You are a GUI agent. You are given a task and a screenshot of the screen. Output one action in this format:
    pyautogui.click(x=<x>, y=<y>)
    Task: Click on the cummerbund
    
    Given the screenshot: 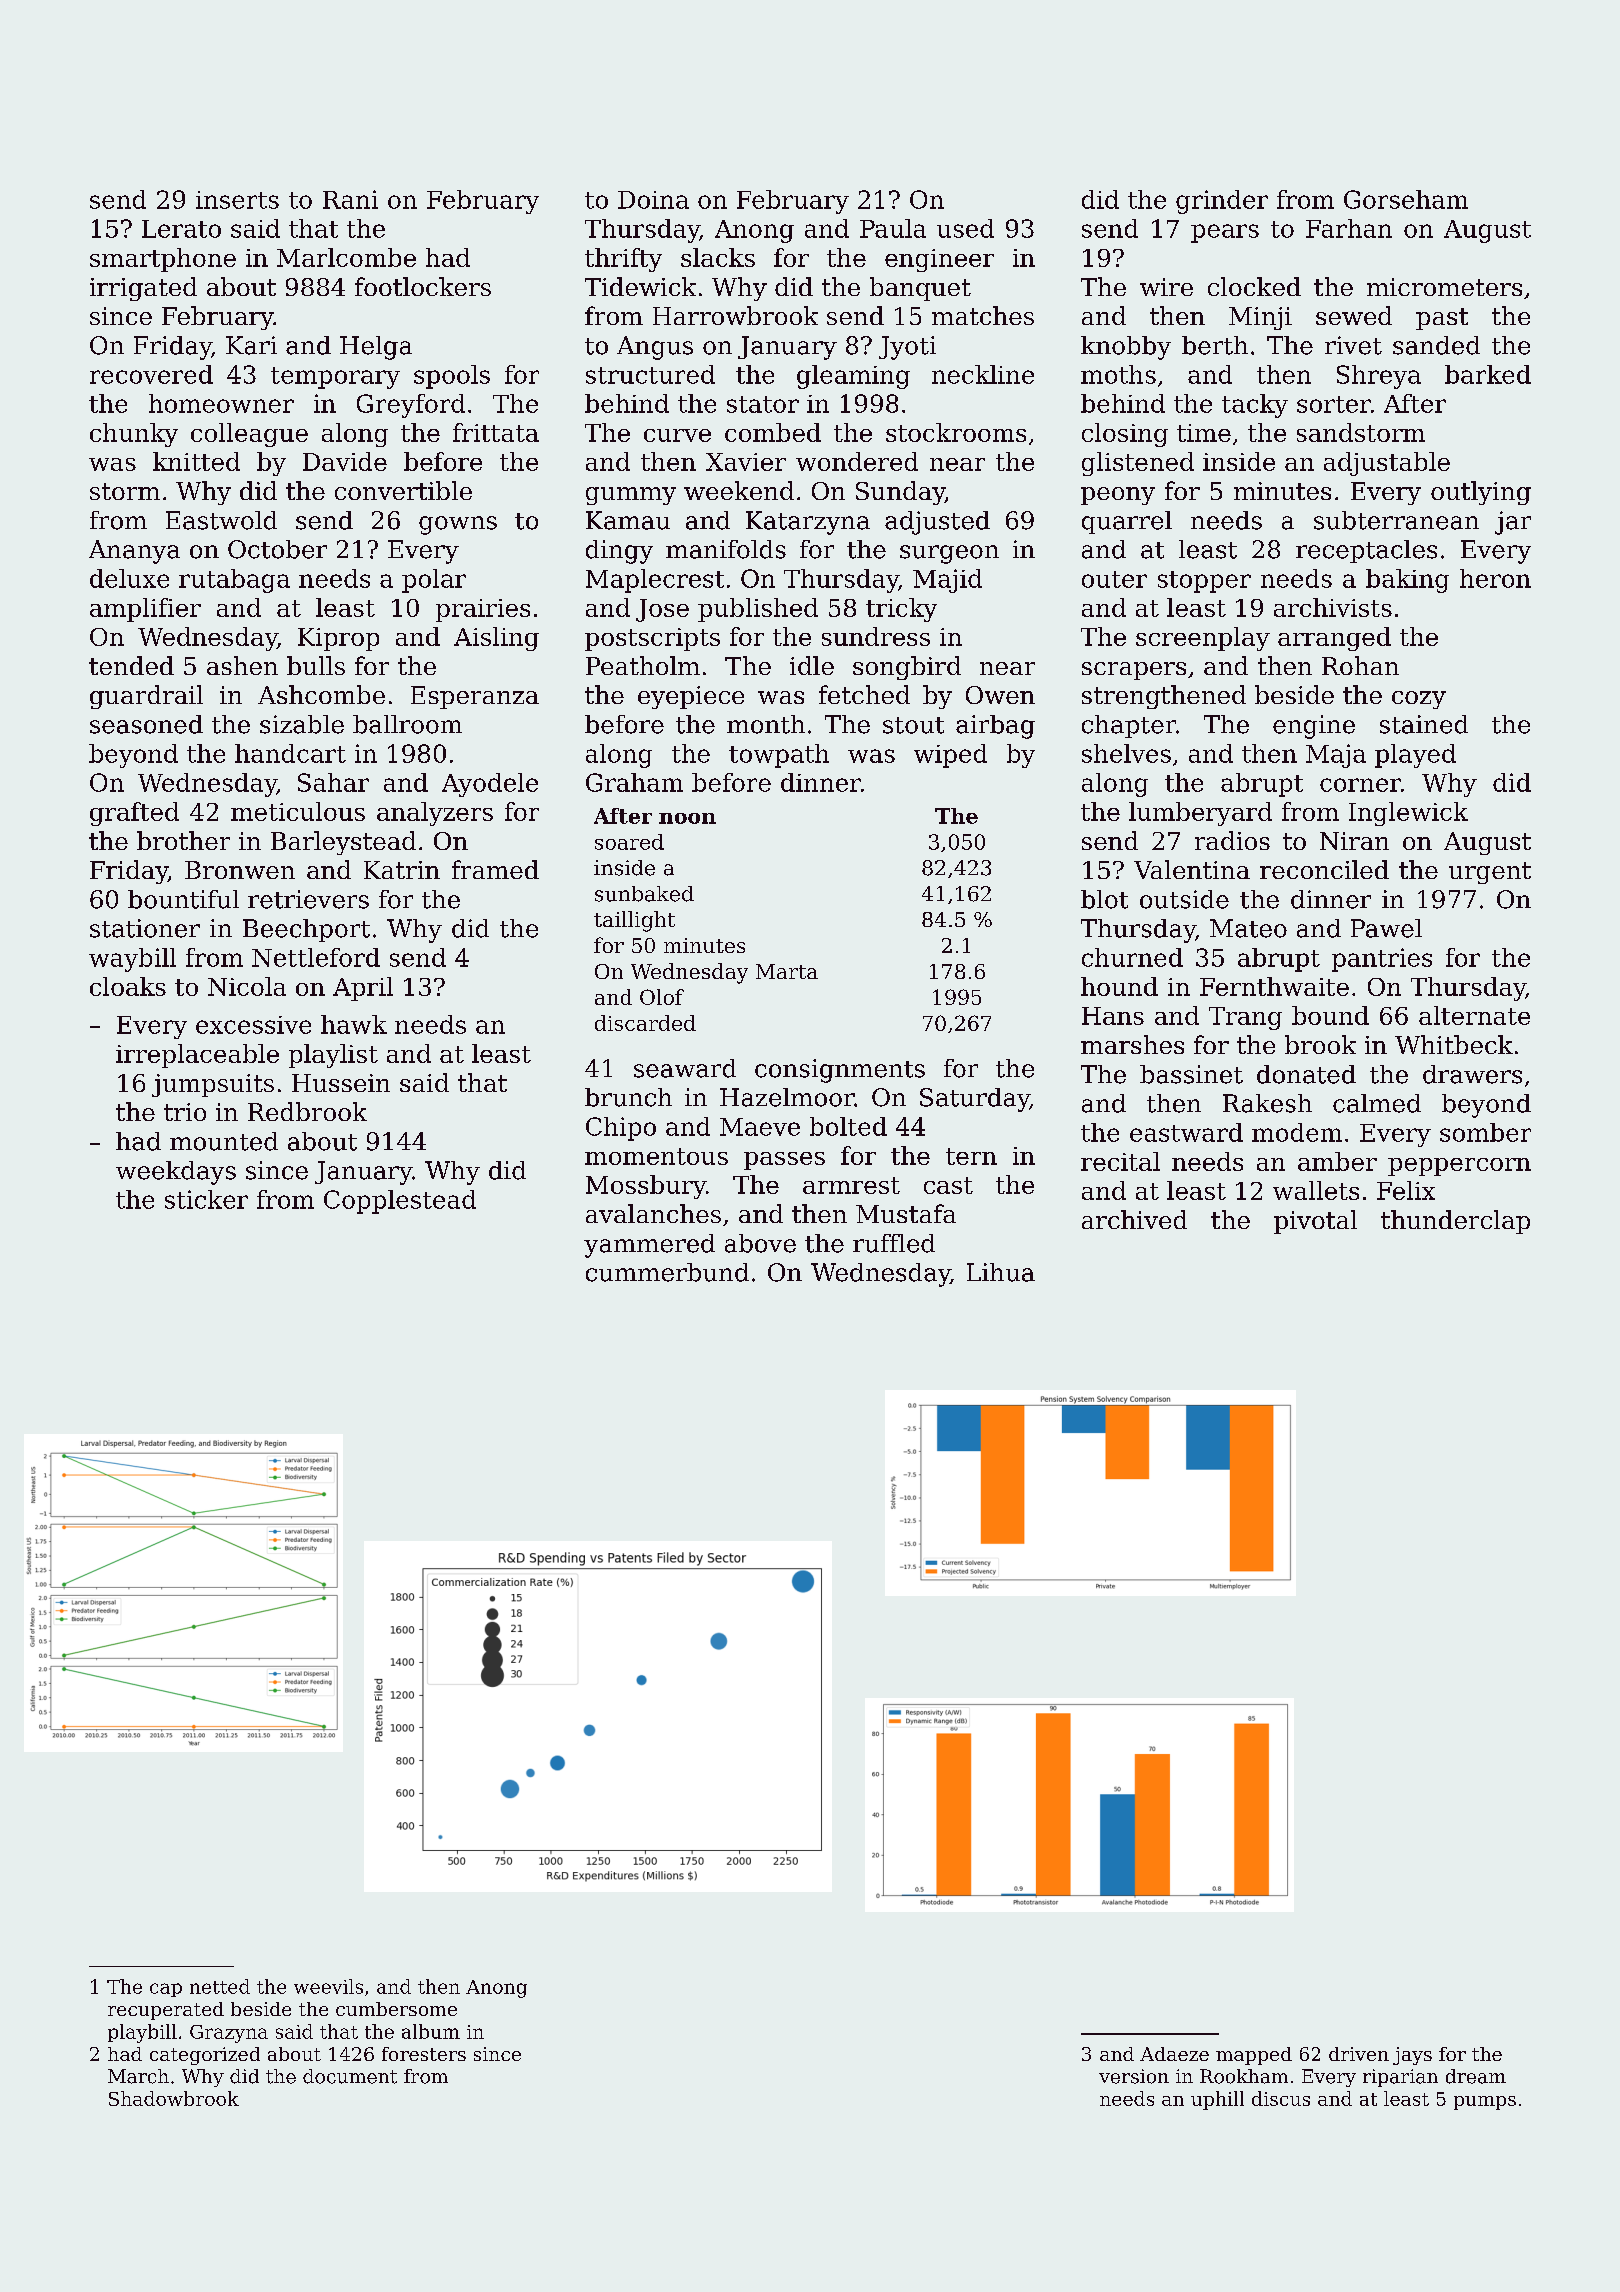 What is the action you would take?
    pyautogui.click(x=667, y=1272)
